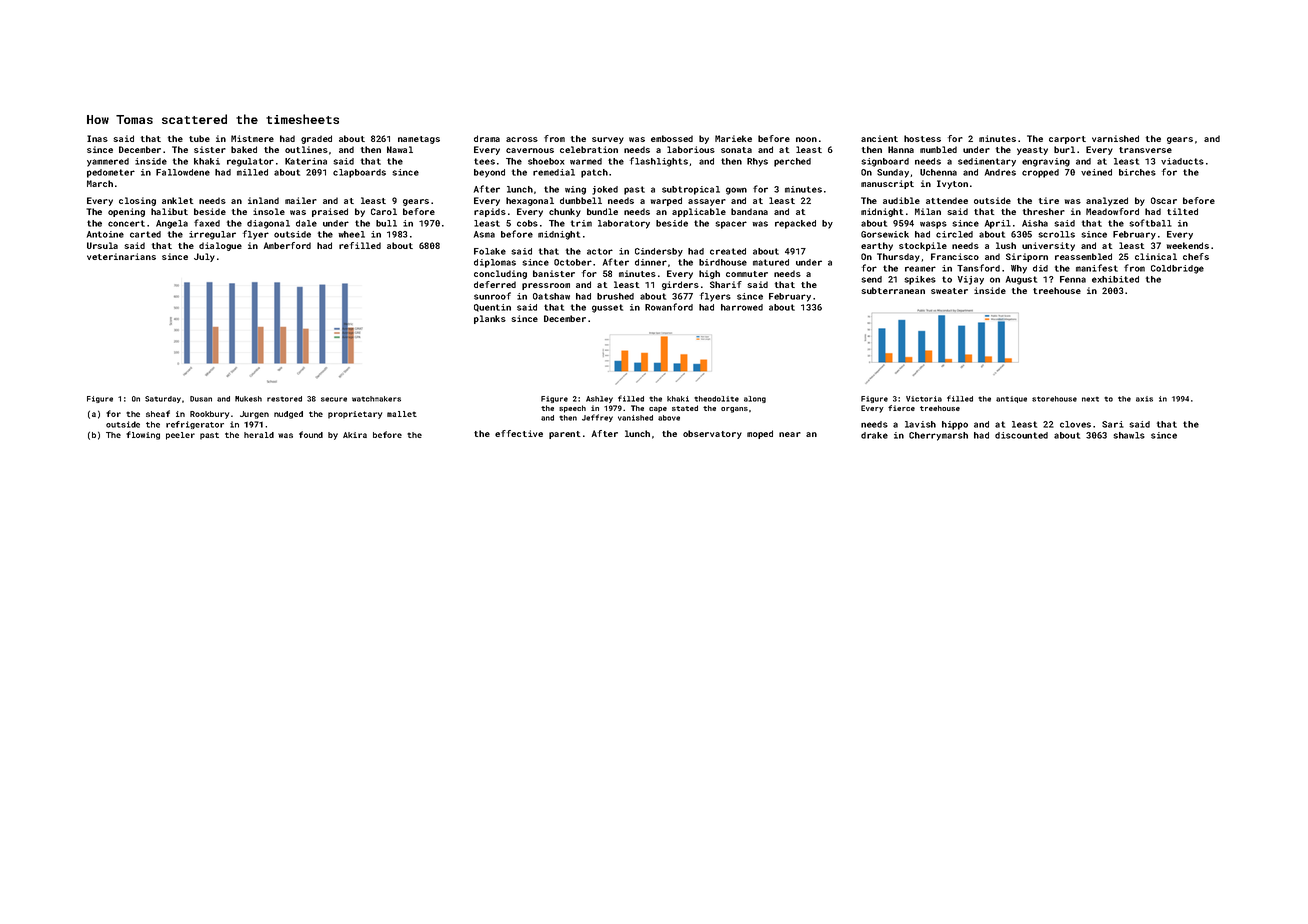 Image resolution: width=1308 pixels, height=924 pixels. What do you see at coordinates (287, 245) in the document?
I see `Amberford` at bounding box center [287, 245].
